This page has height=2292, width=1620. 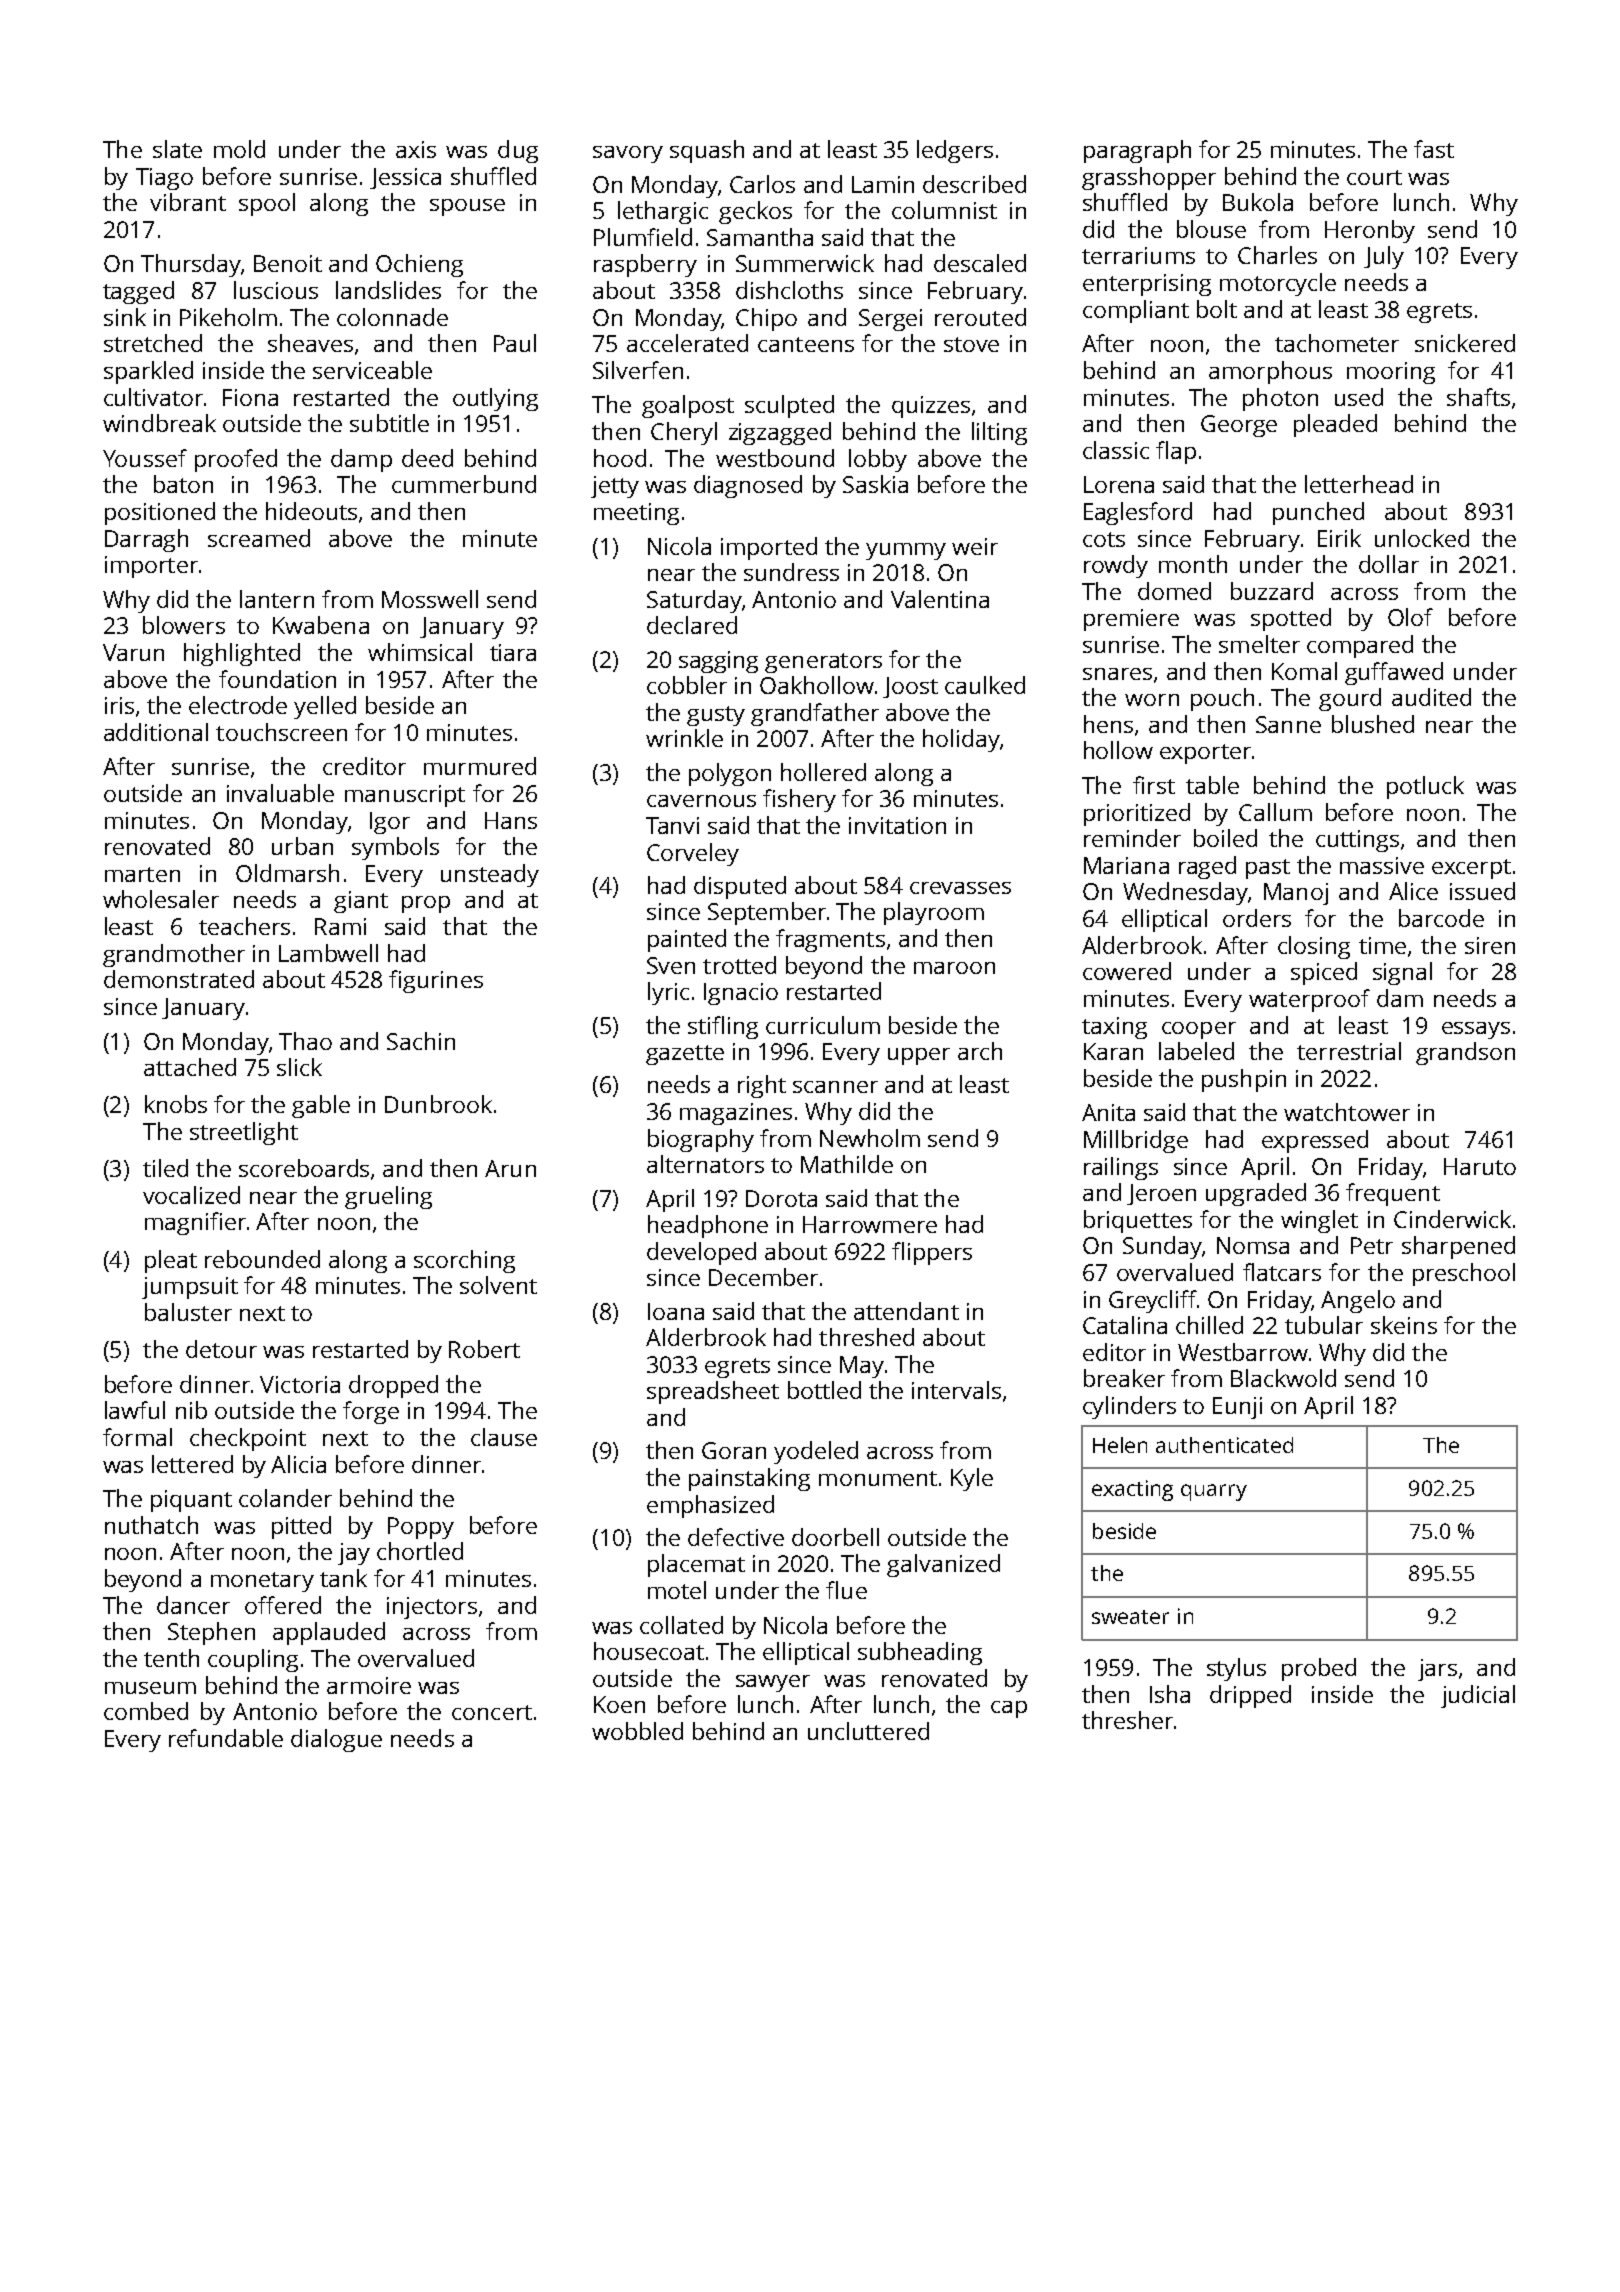 I want to click on scoreboards, so click(x=304, y=1168).
